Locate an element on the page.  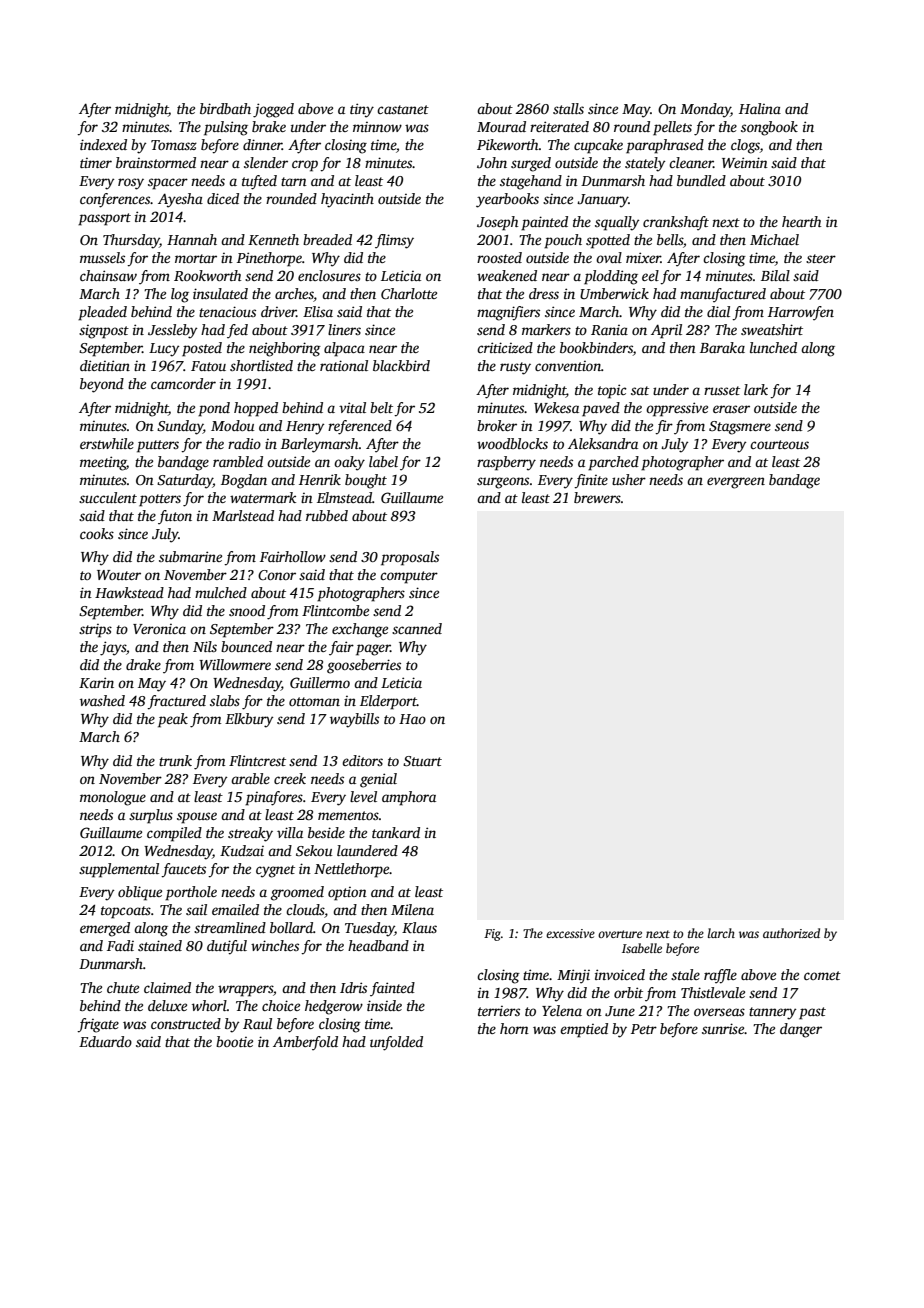
courteous is located at coordinates (779, 444).
